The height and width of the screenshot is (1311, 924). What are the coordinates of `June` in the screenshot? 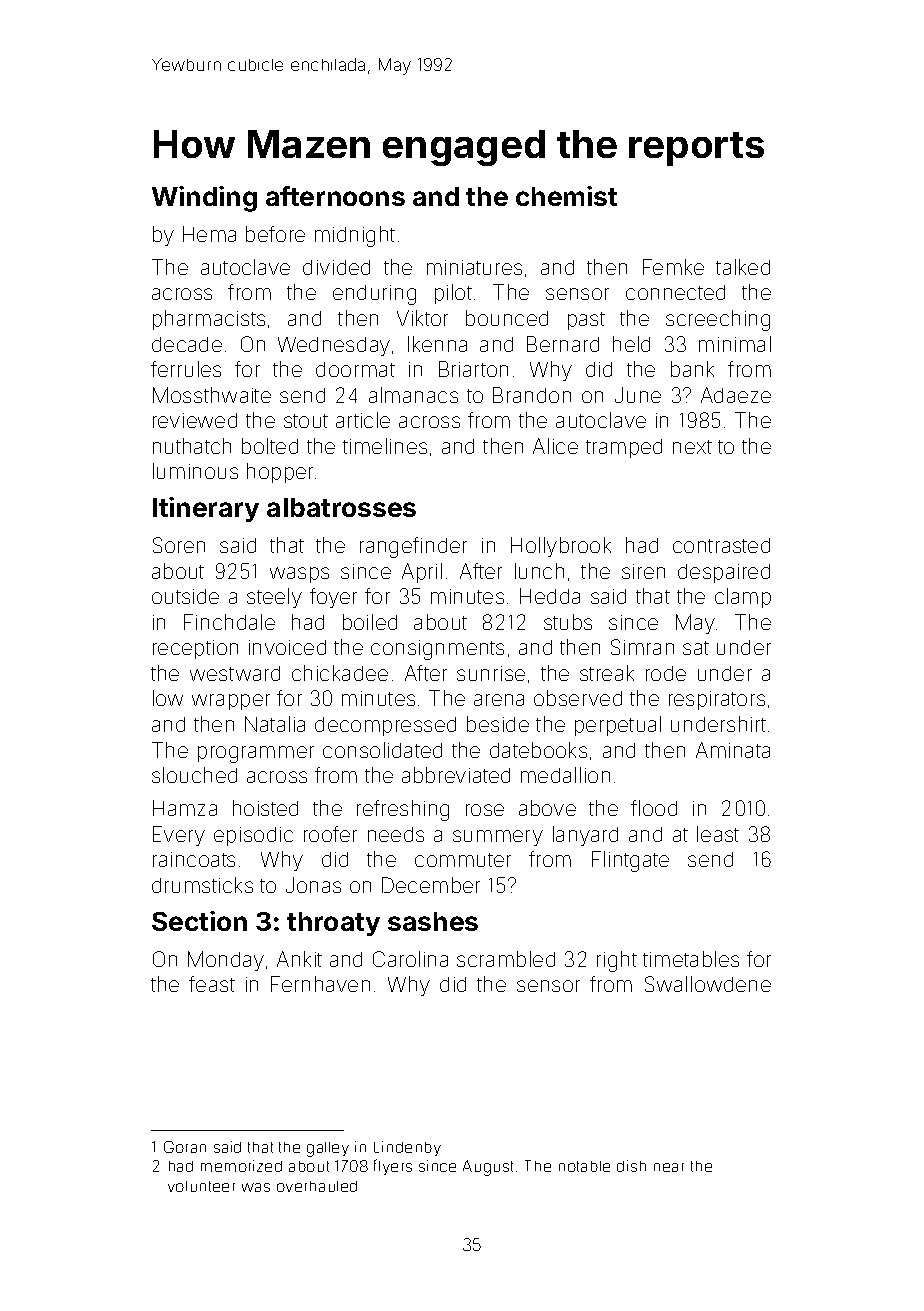 It's located at (638, 395).
